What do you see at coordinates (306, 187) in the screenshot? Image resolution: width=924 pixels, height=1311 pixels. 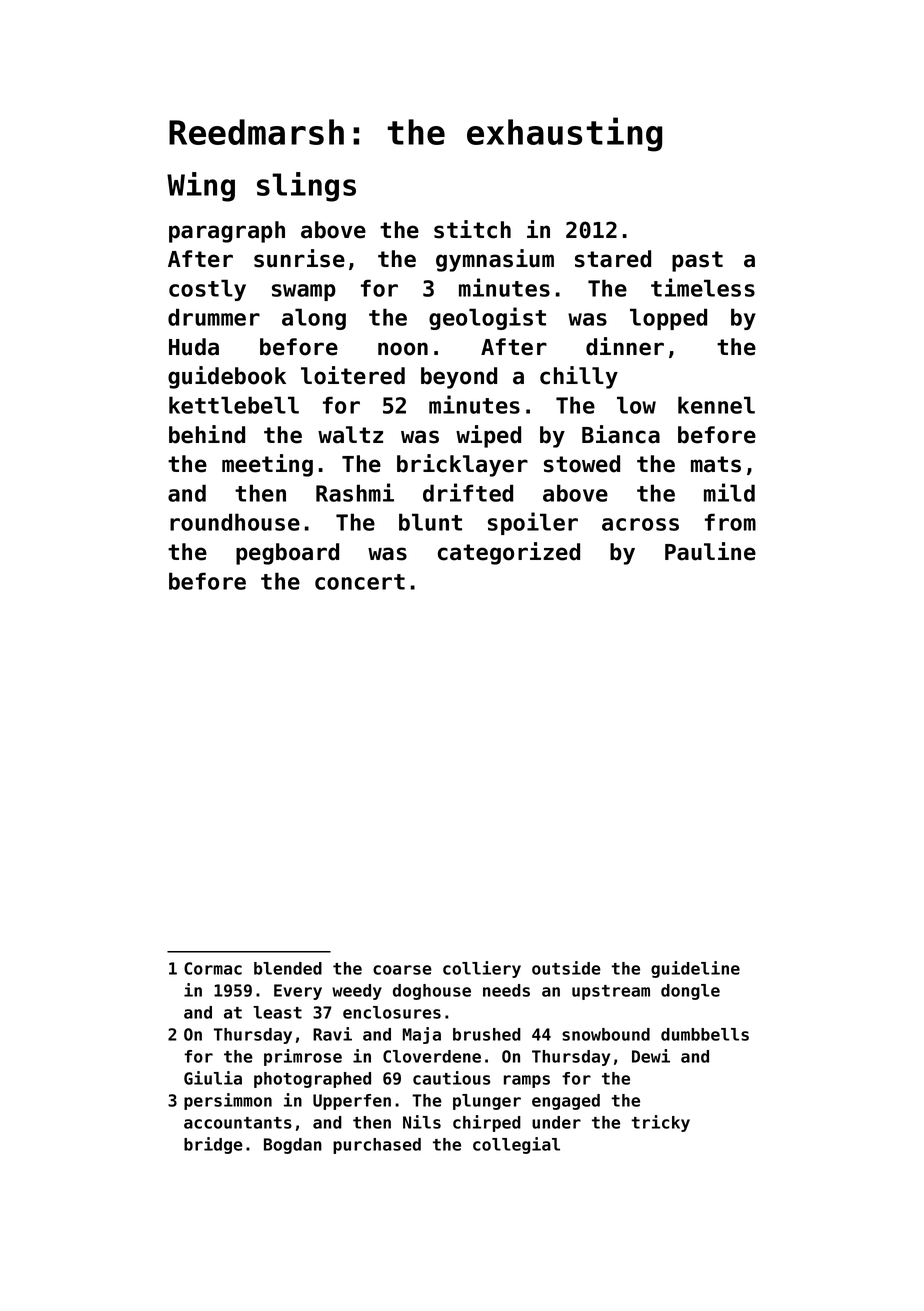 I see `slings` at bounding box center [306, 187].
